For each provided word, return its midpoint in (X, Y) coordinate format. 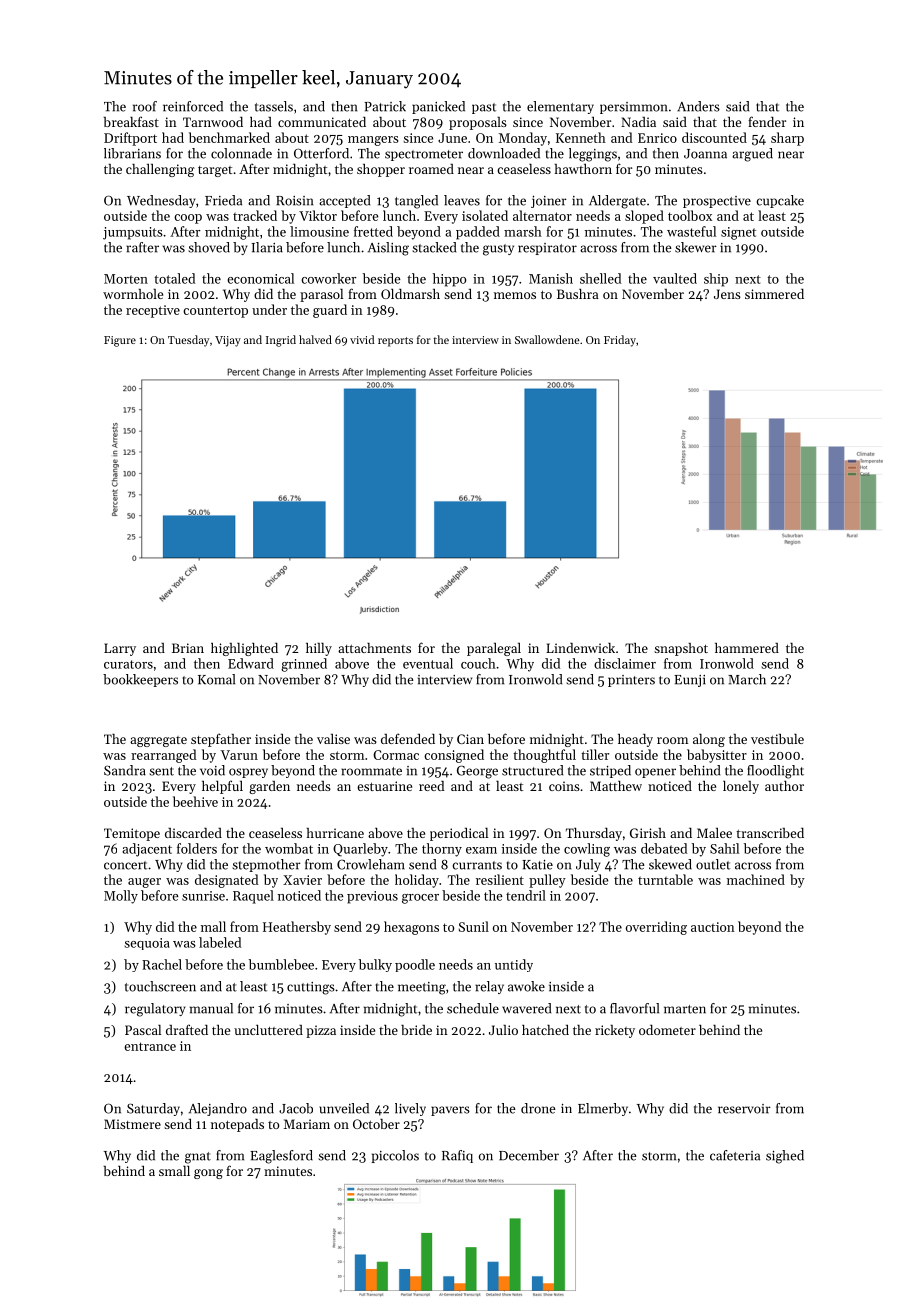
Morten (126, 279)
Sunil (474, 926)
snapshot (681, 649)
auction (713, 927)
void (212, 770)
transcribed (770, 833)
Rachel (162, 964)
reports (395, 342)
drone (538, 1108)
